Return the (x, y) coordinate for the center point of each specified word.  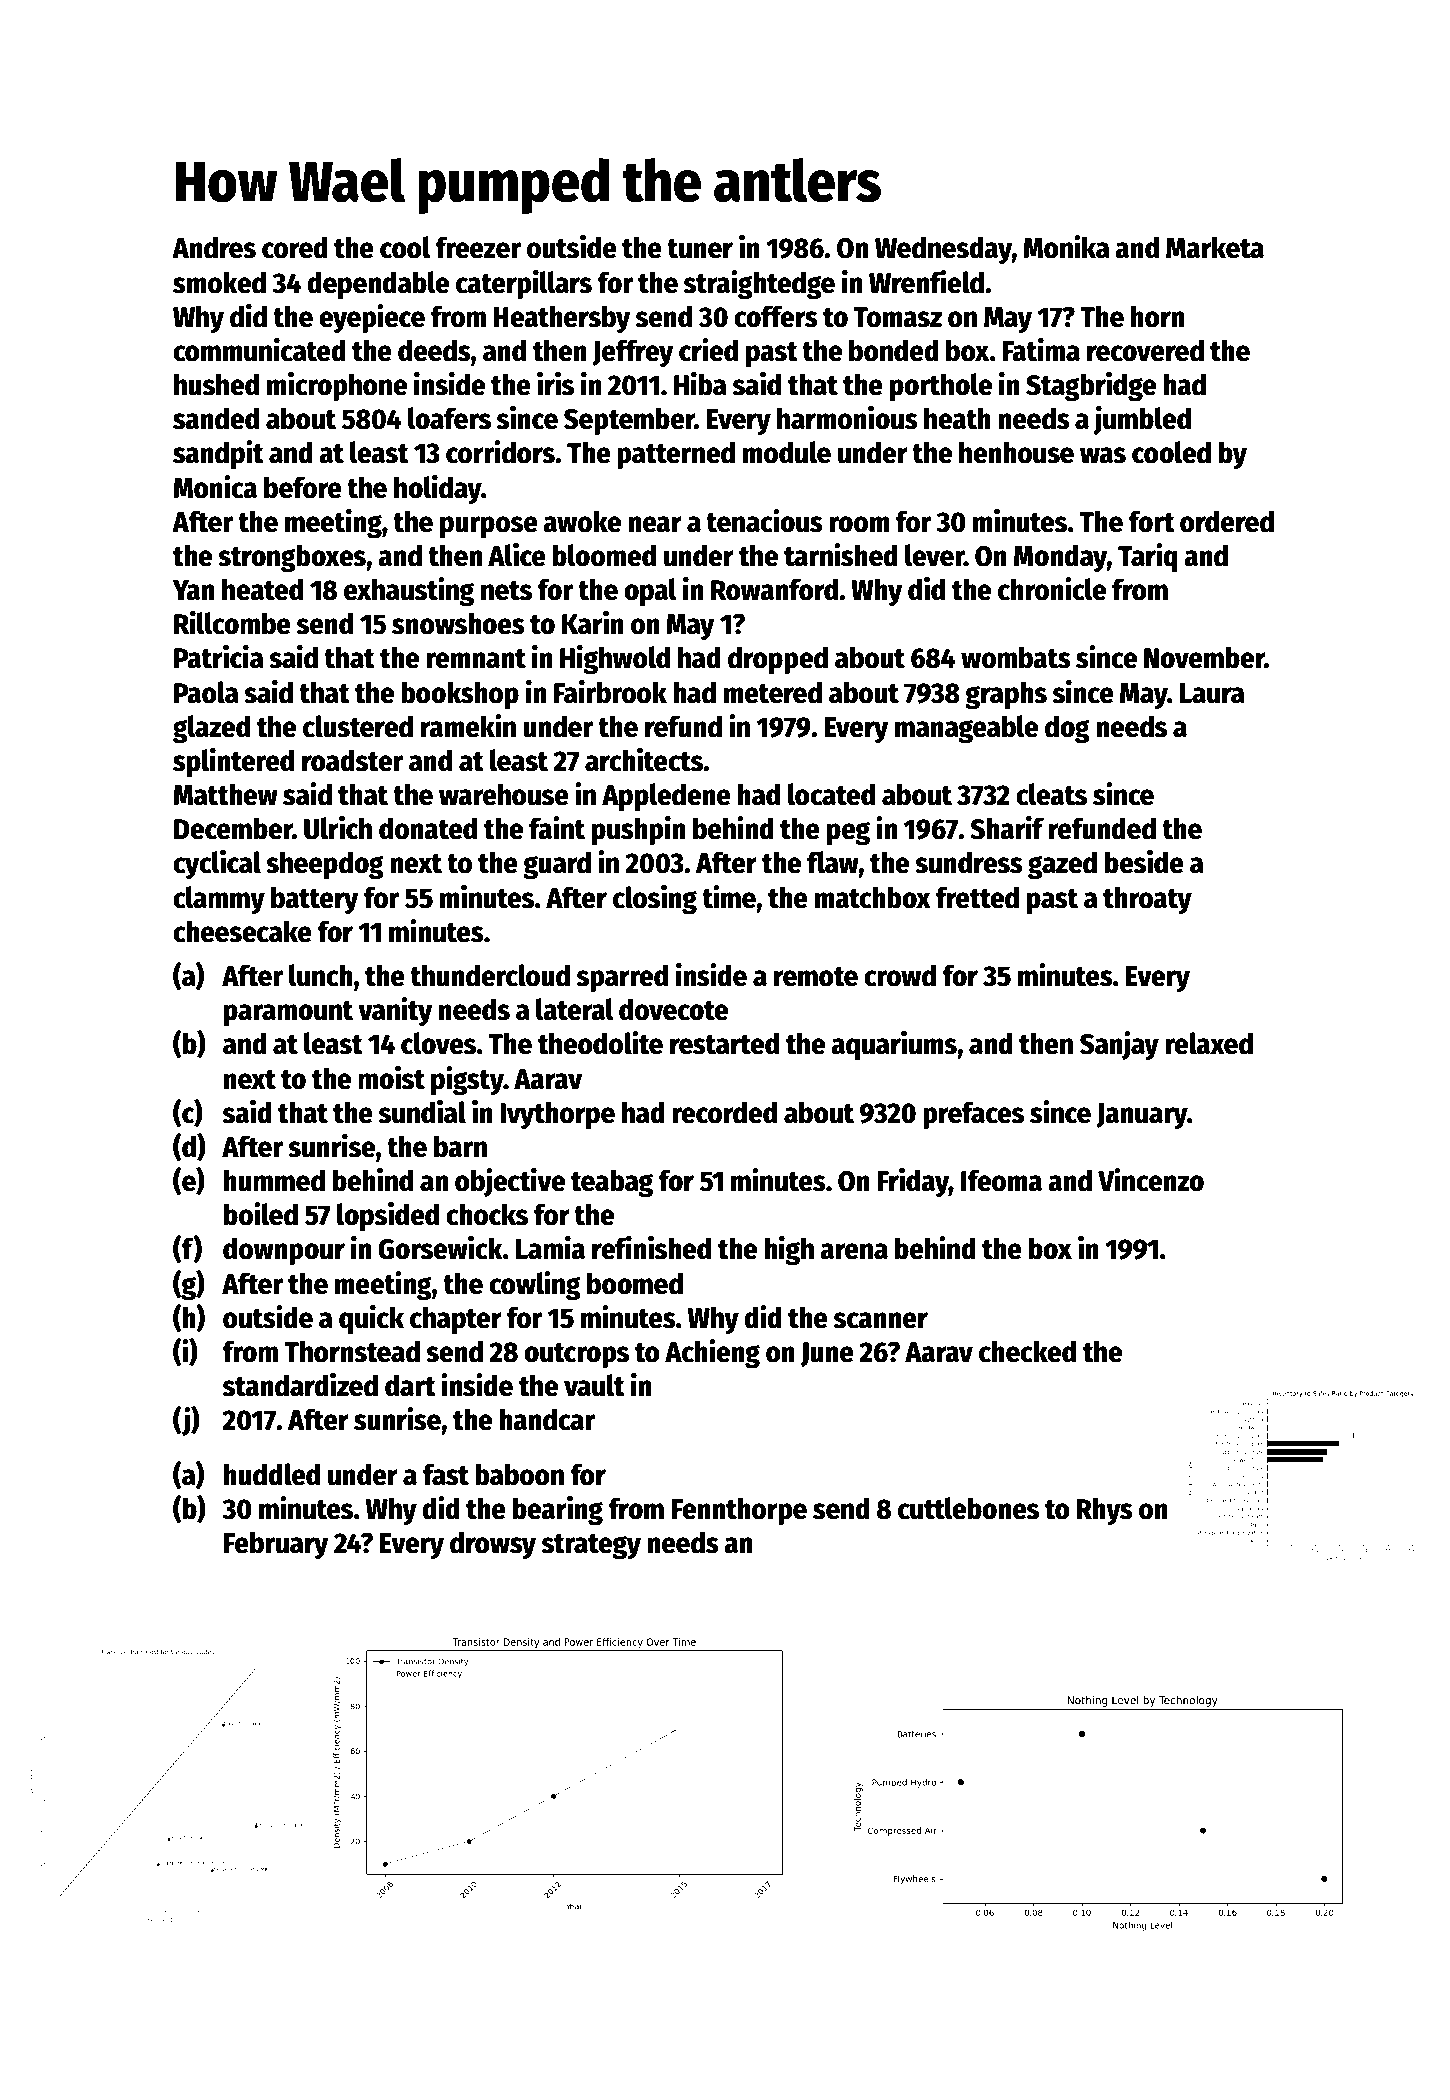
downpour (284, 1251)
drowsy (493, 1545)
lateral (575, 1009)
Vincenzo (1151, 1180)
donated (428, 828)
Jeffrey (633, 353)
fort (1151, 521)
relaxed (1209, 1043)
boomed (635, 1283)
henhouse (1016, 452)
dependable (378, 285)
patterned (676, 455)
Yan (193, 590)
